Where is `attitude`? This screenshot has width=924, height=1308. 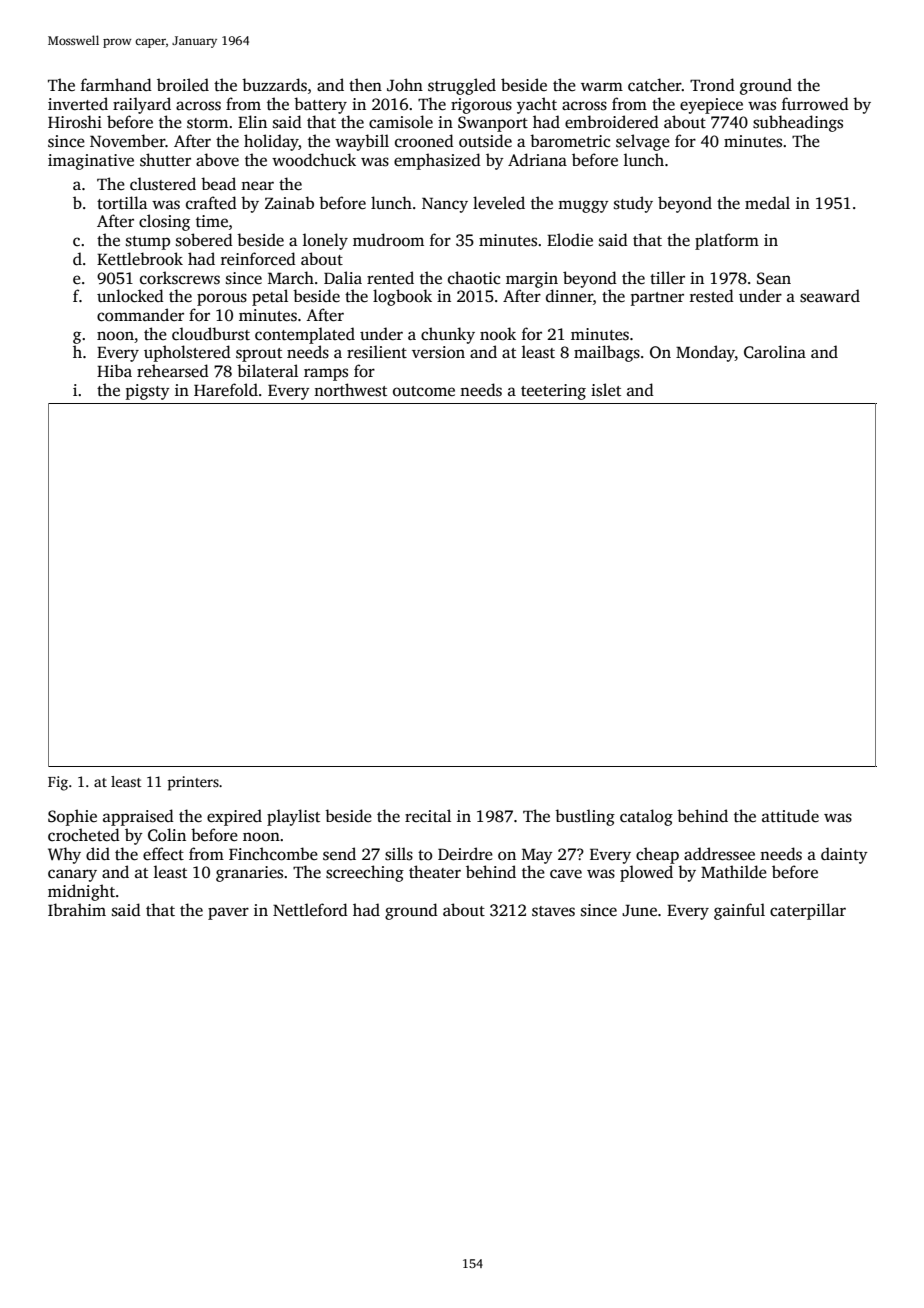
attitude is located at coordinates (790, 816).
